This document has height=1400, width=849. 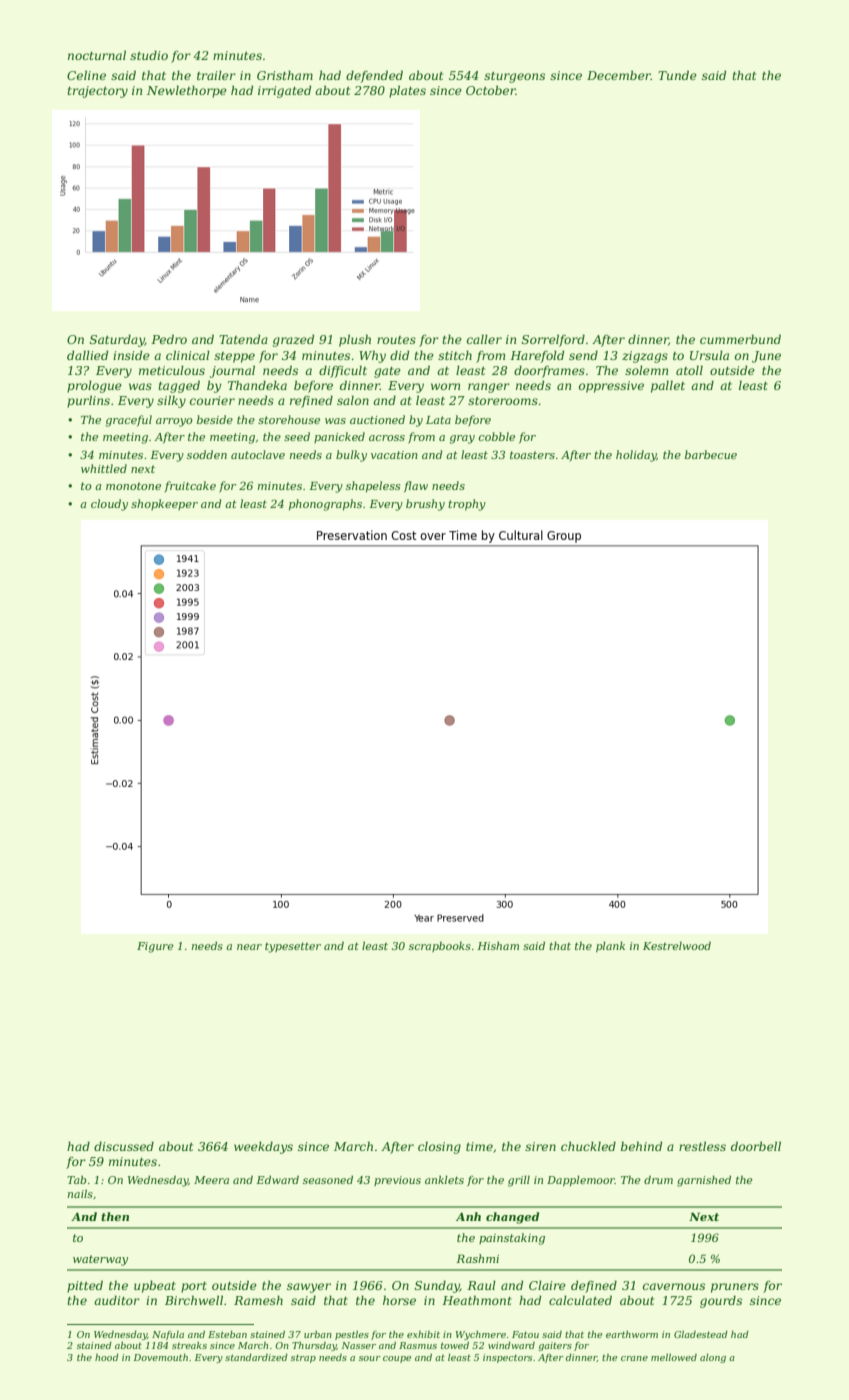 I want to click on pruners, so click(x=735, y=1288).
